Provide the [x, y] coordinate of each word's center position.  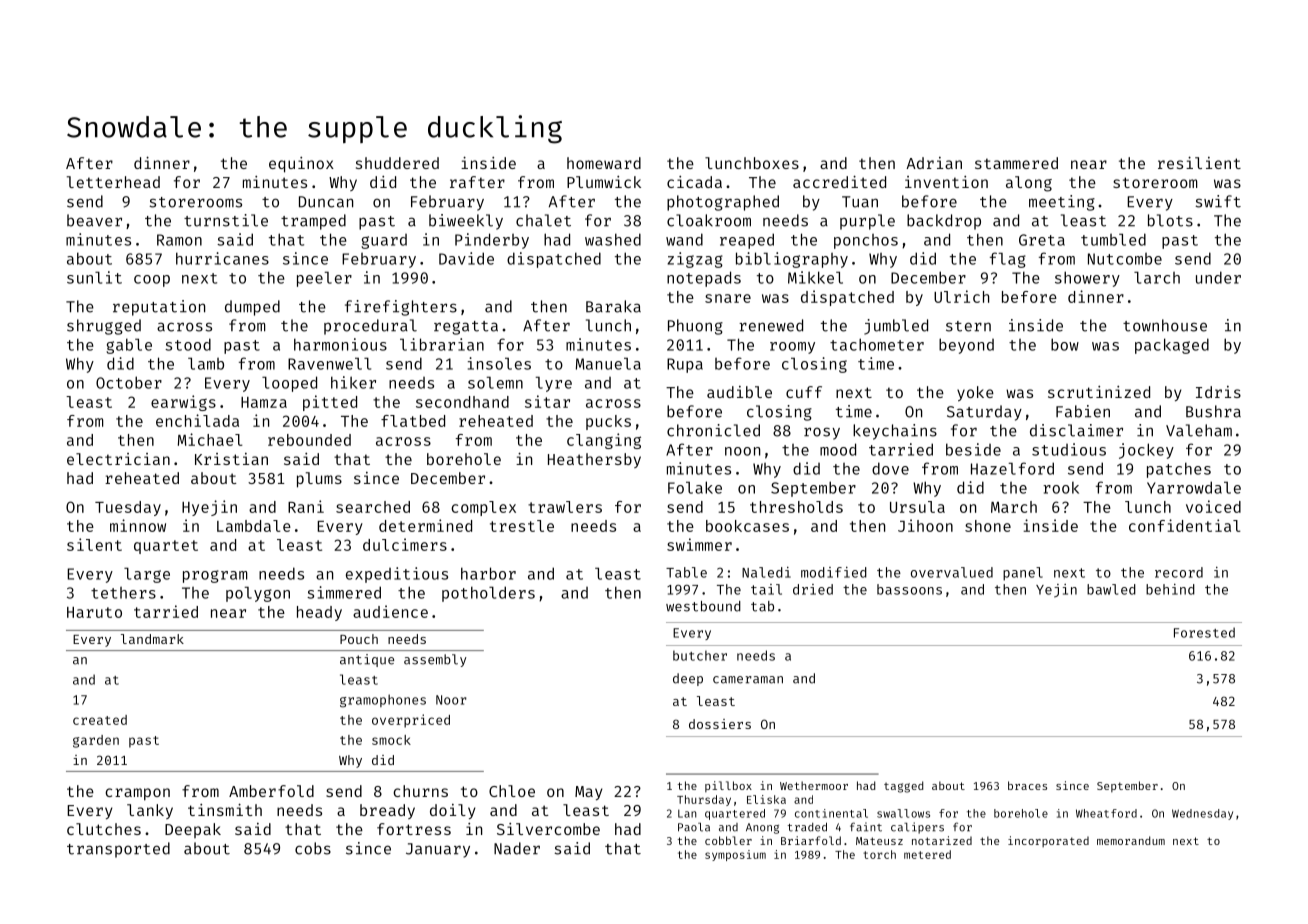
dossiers [720, 724]
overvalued [952, 572]
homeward [604, 163]
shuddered [397, 163]
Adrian [934, 163]
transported [118, 850]
